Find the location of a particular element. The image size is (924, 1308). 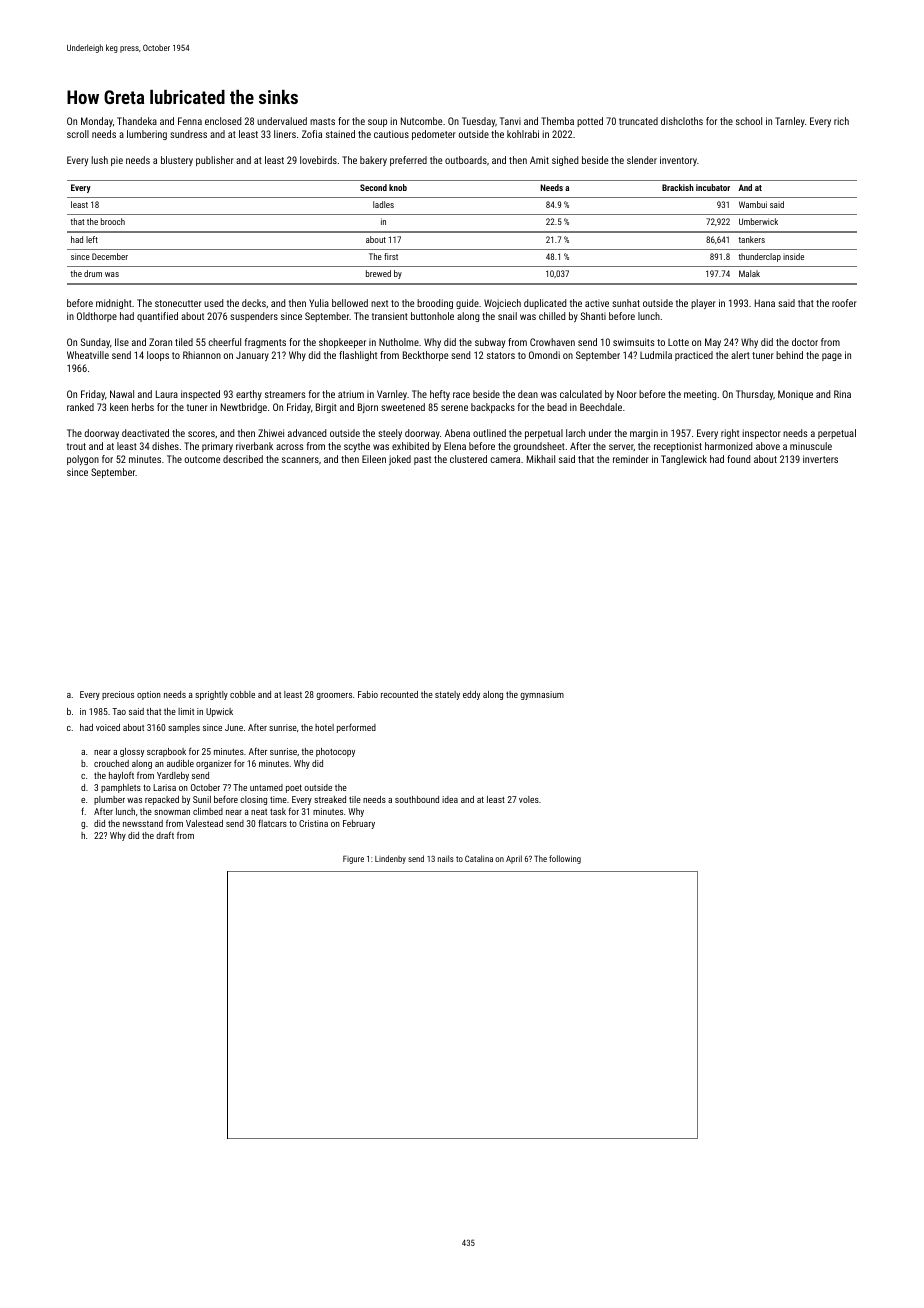

April is located at coordinates (514, 859).
